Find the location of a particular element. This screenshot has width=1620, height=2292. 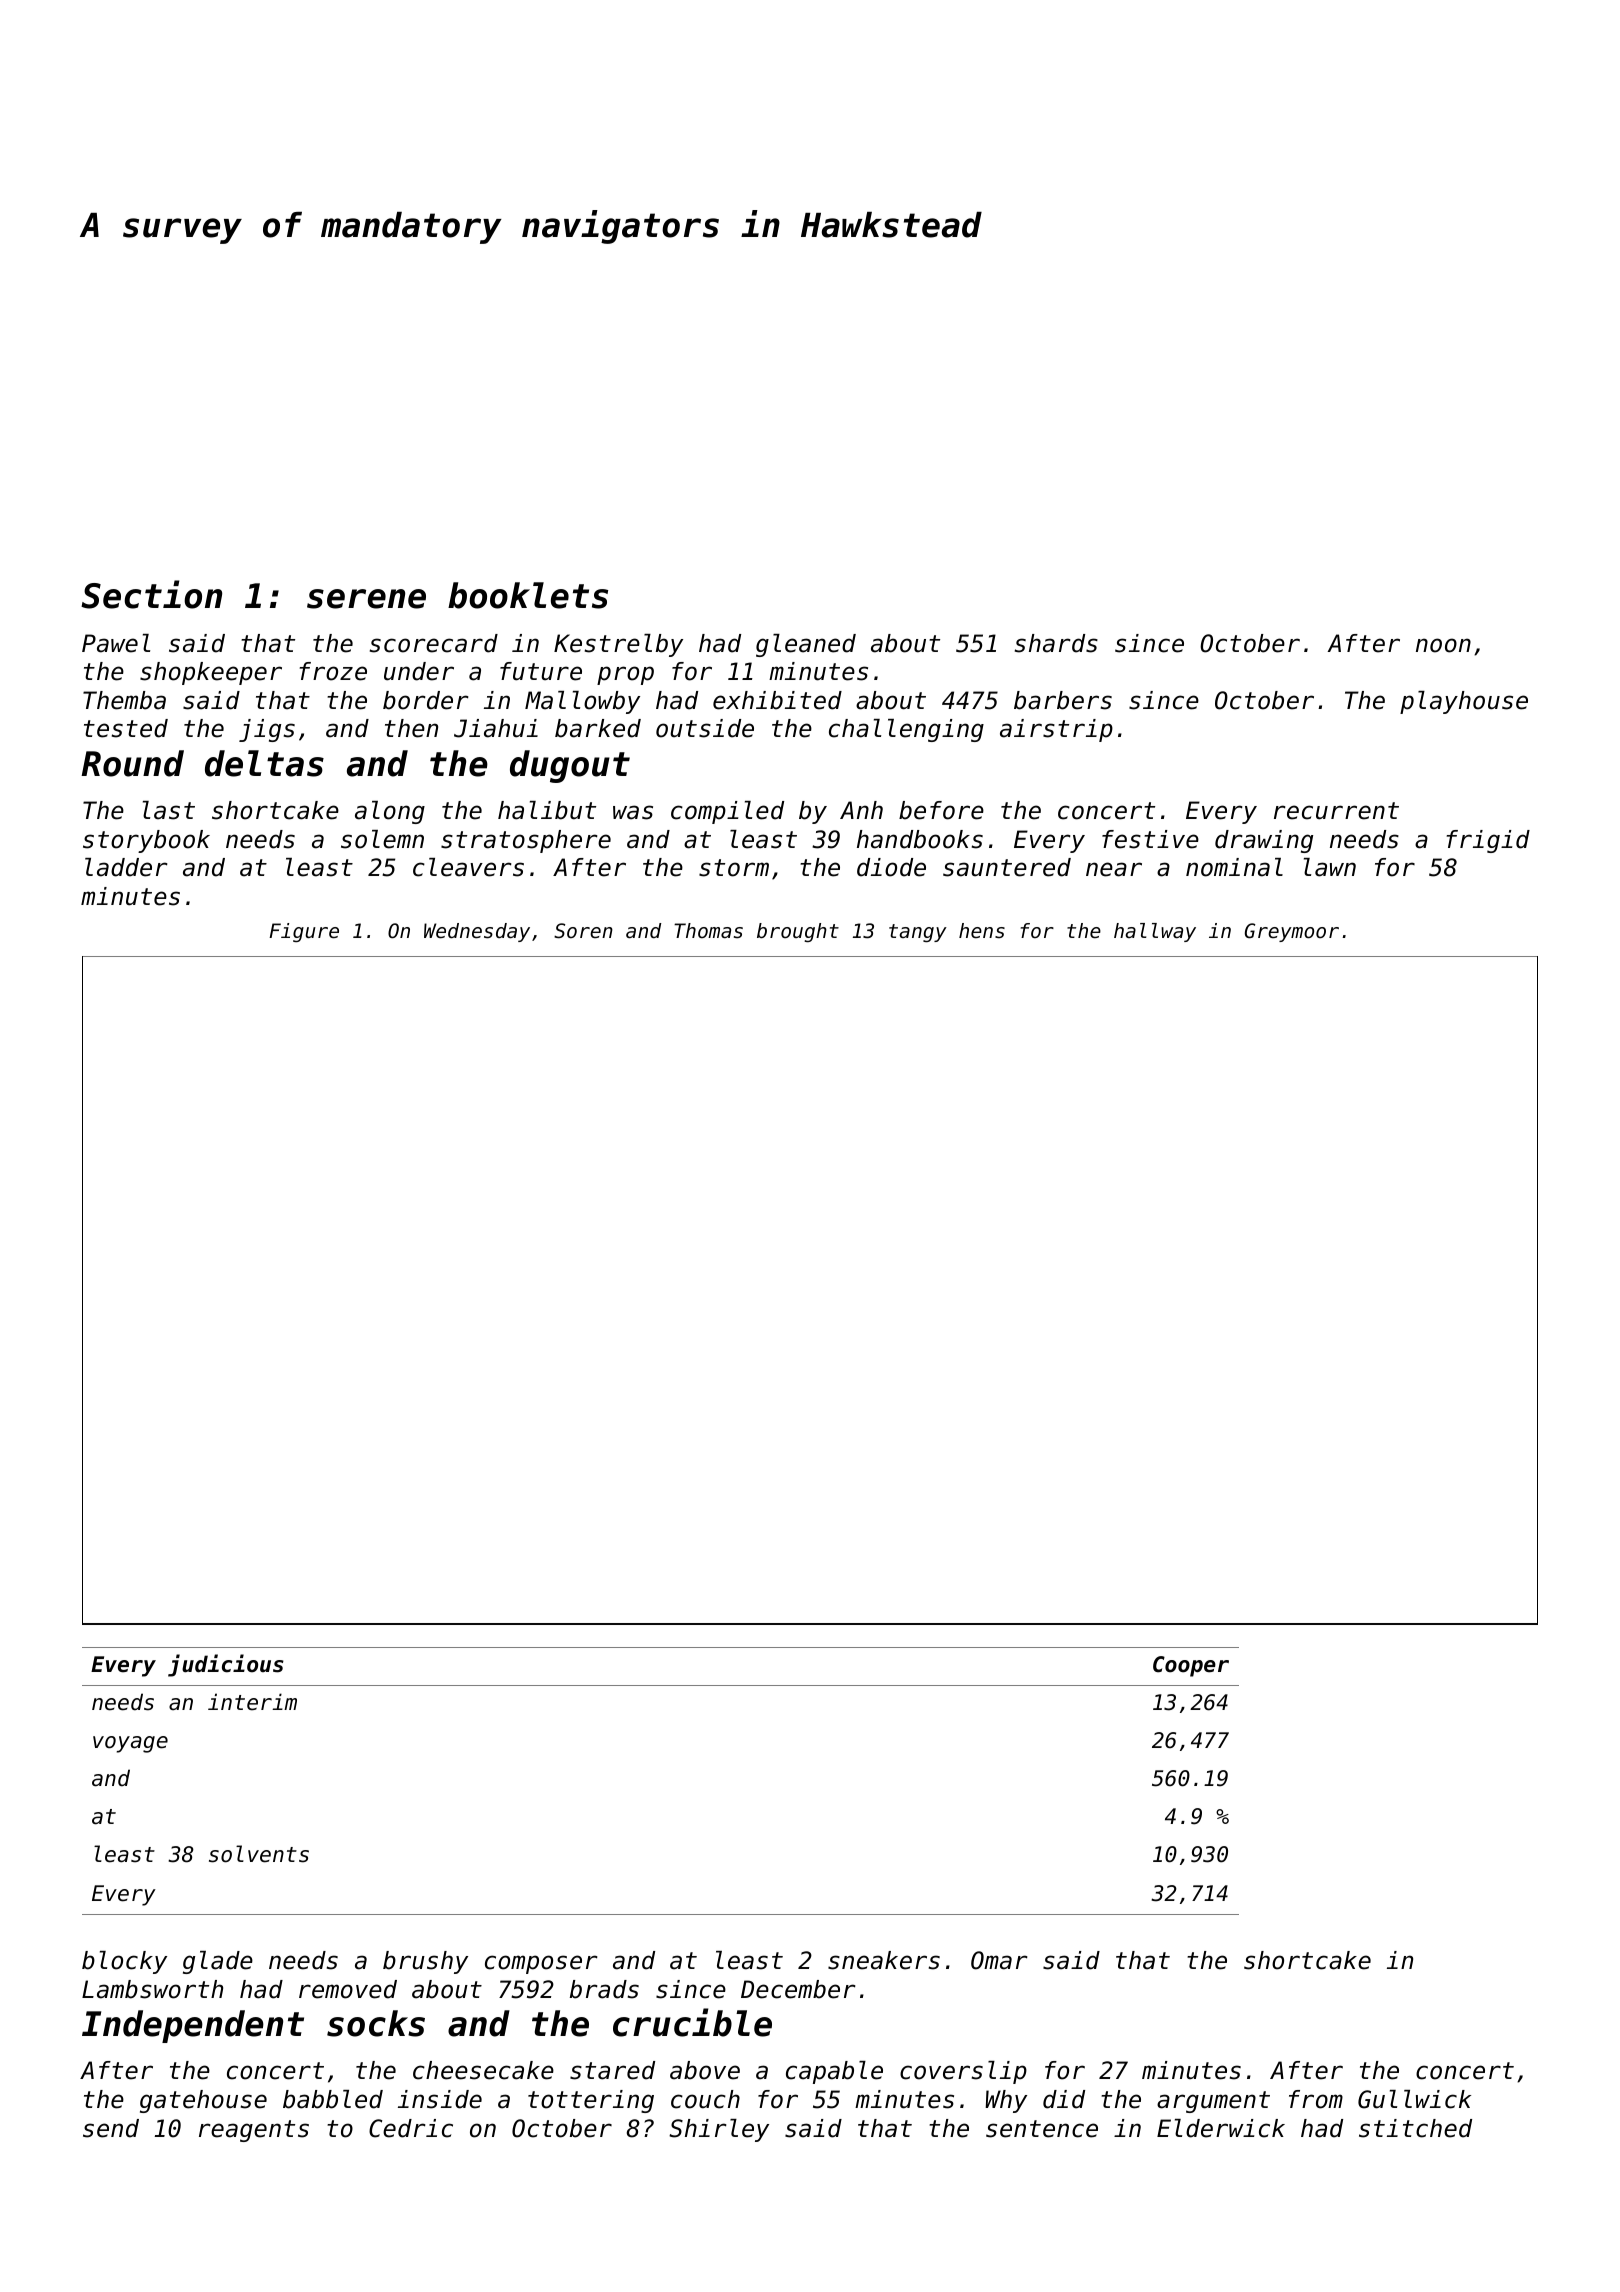

socks is located at coordinates (376, 2023).
